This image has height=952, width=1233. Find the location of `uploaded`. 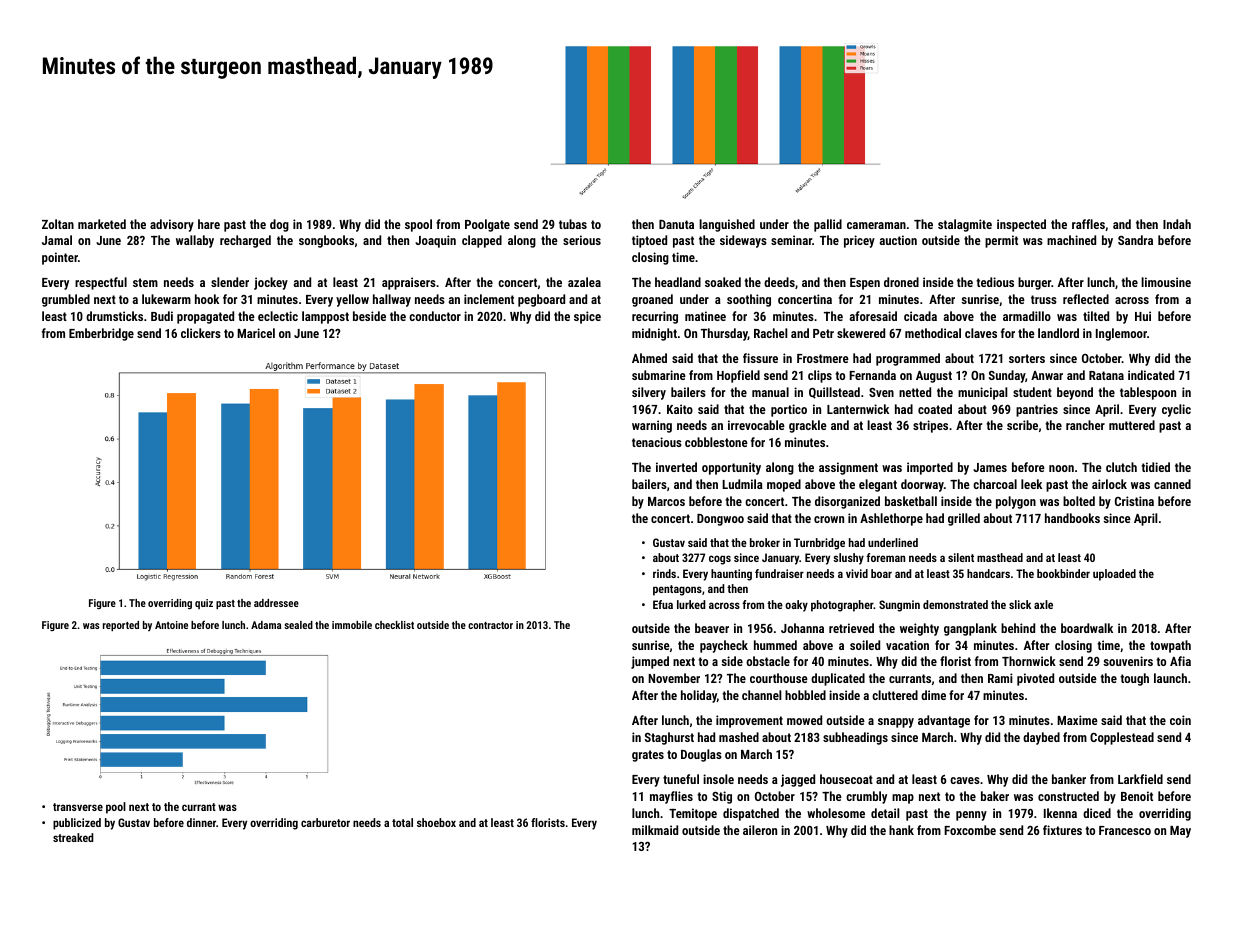

uploaded is located at coordinates (1114, 575).
